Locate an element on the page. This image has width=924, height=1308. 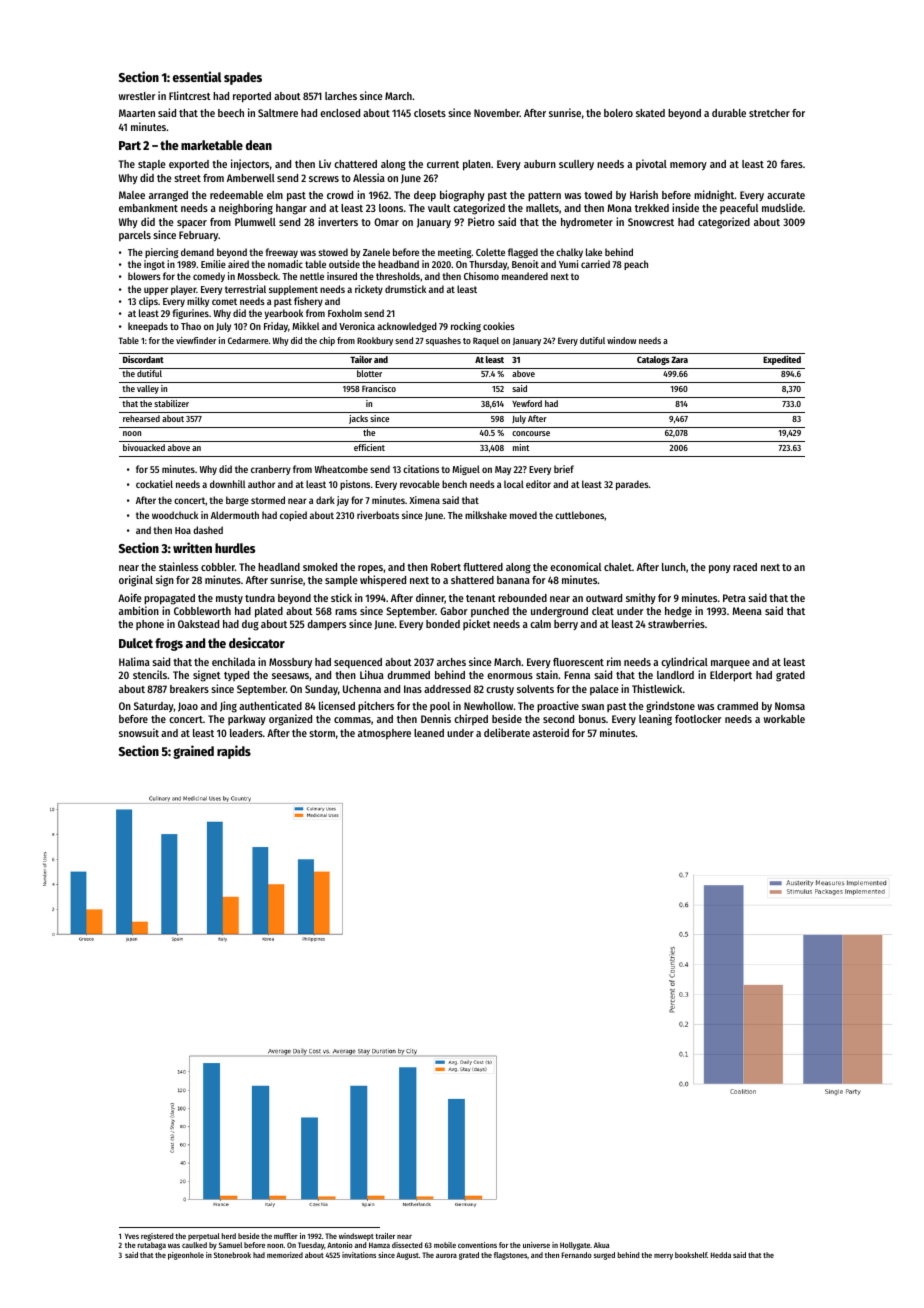
closets is located at coordinates (430, 113).
